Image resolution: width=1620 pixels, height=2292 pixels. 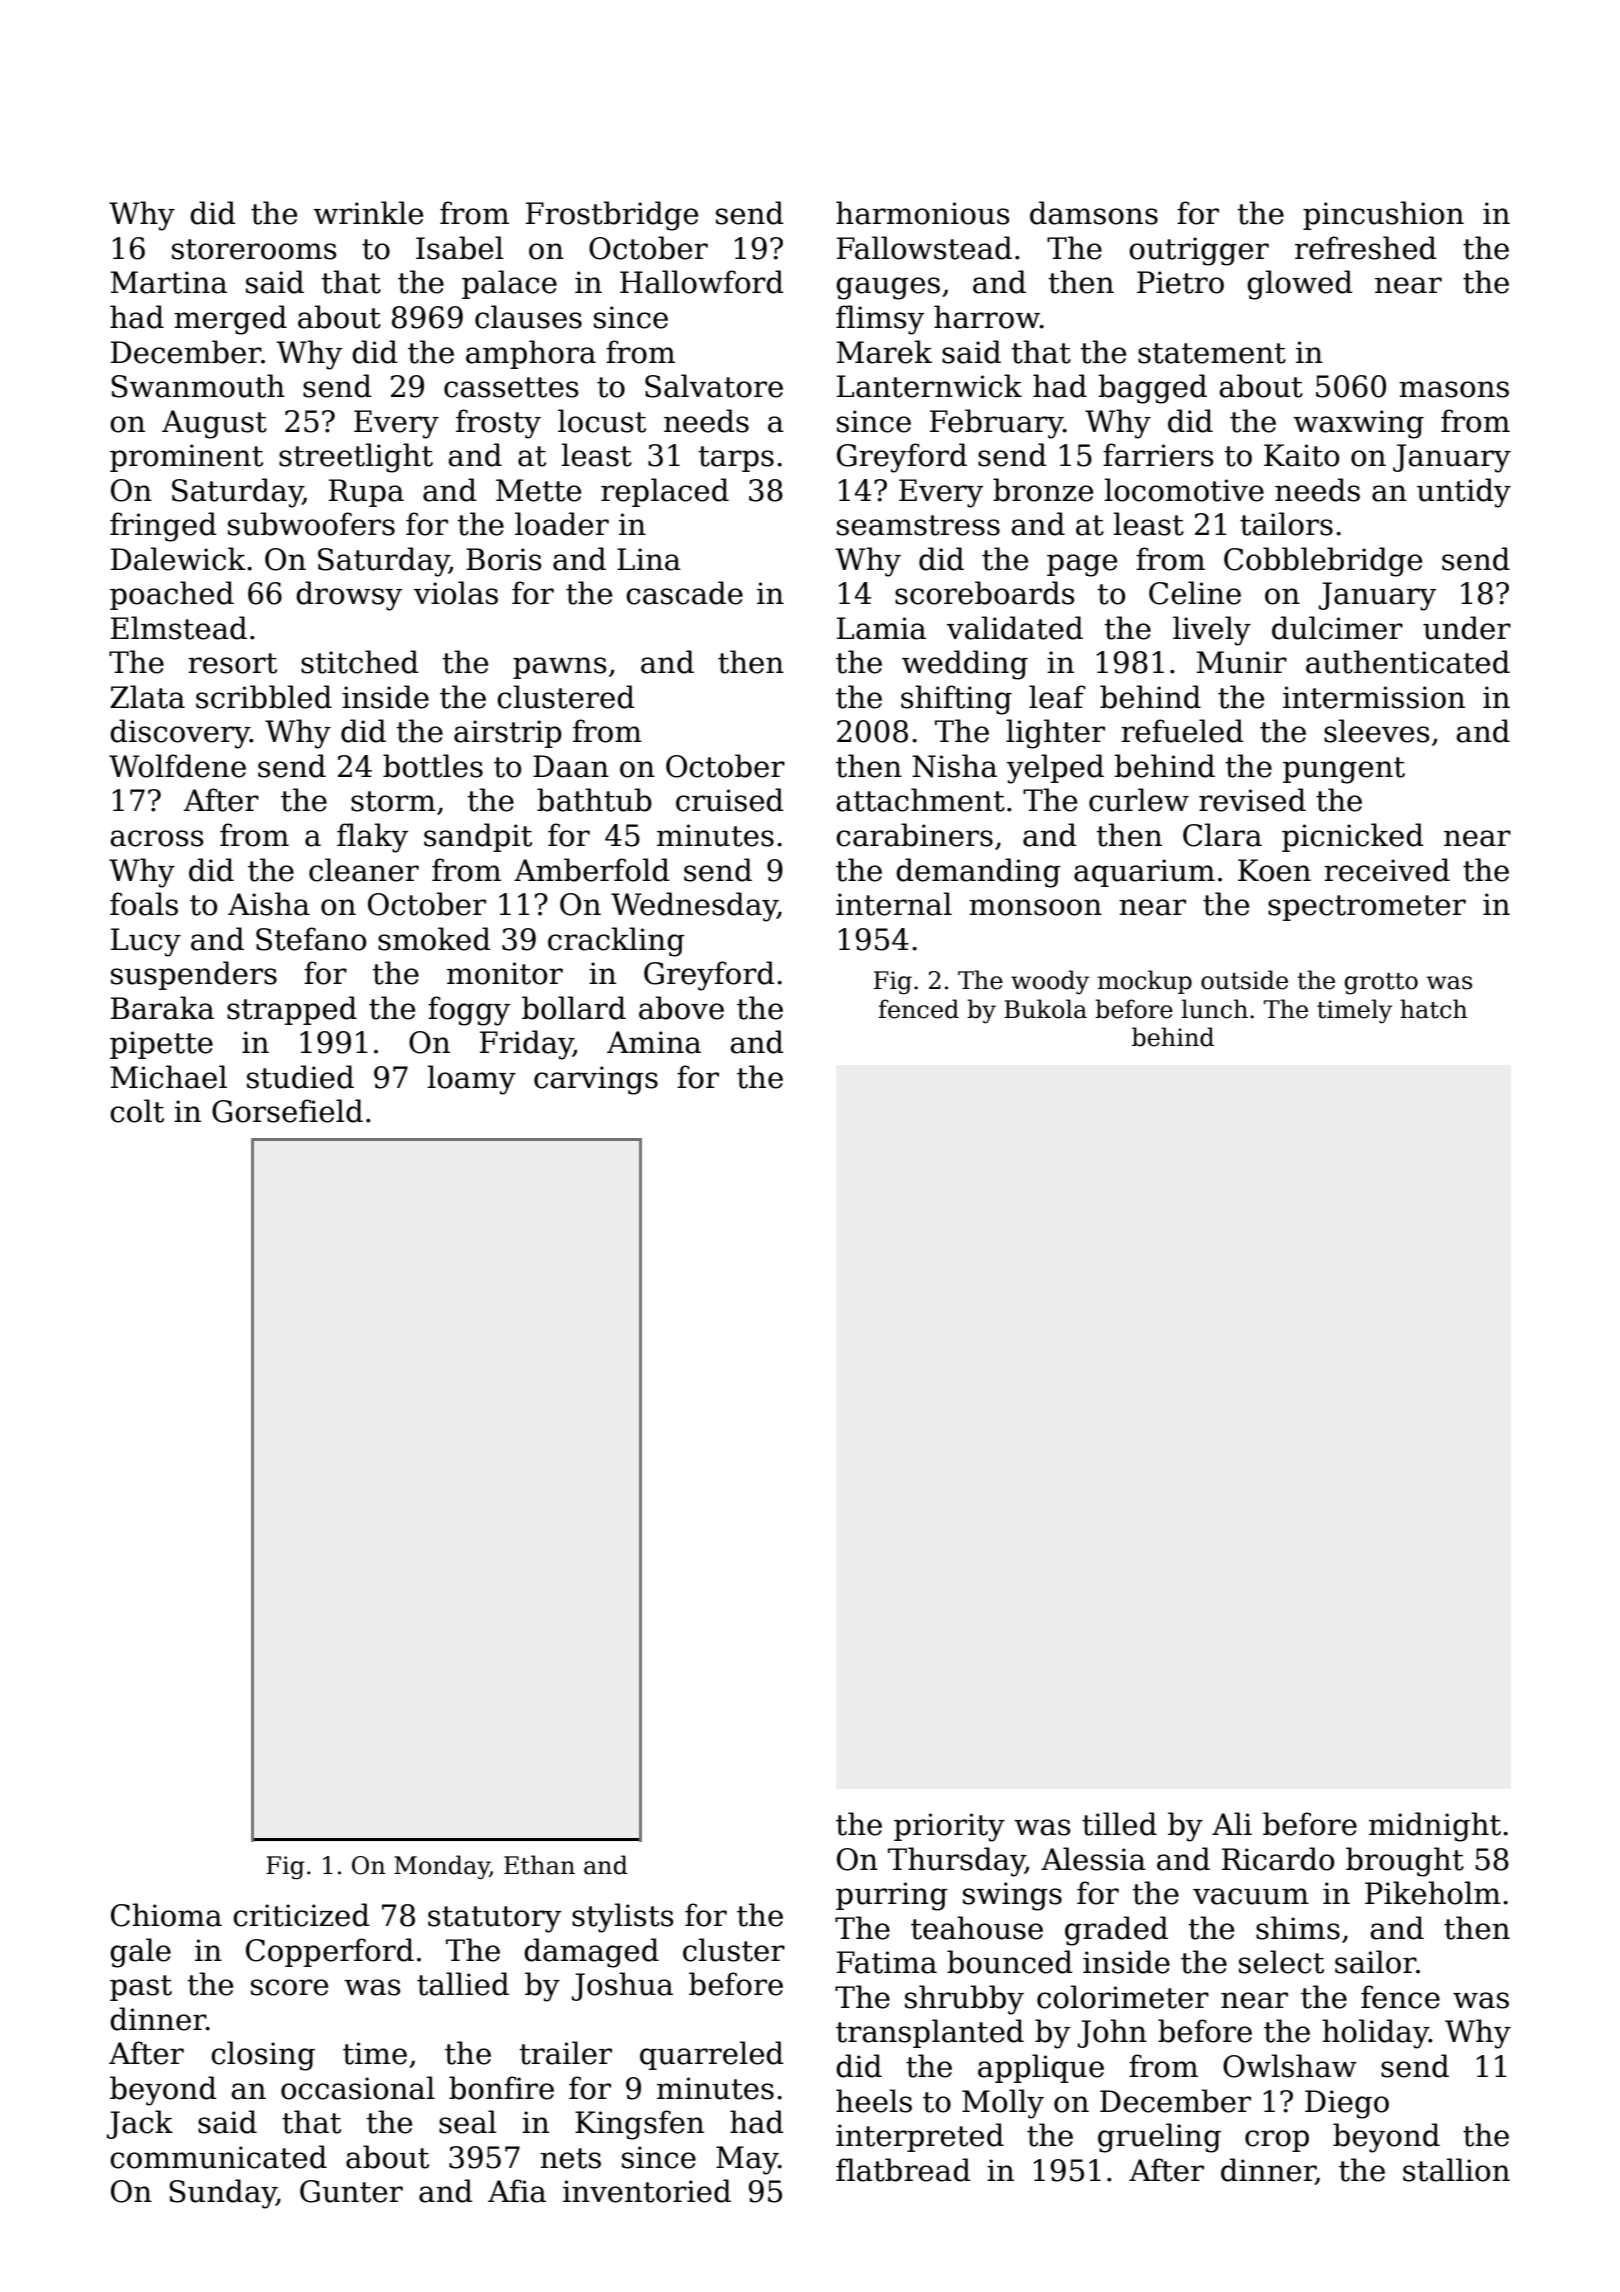 I want to click on Lamia, so click(x=881, y=628).
